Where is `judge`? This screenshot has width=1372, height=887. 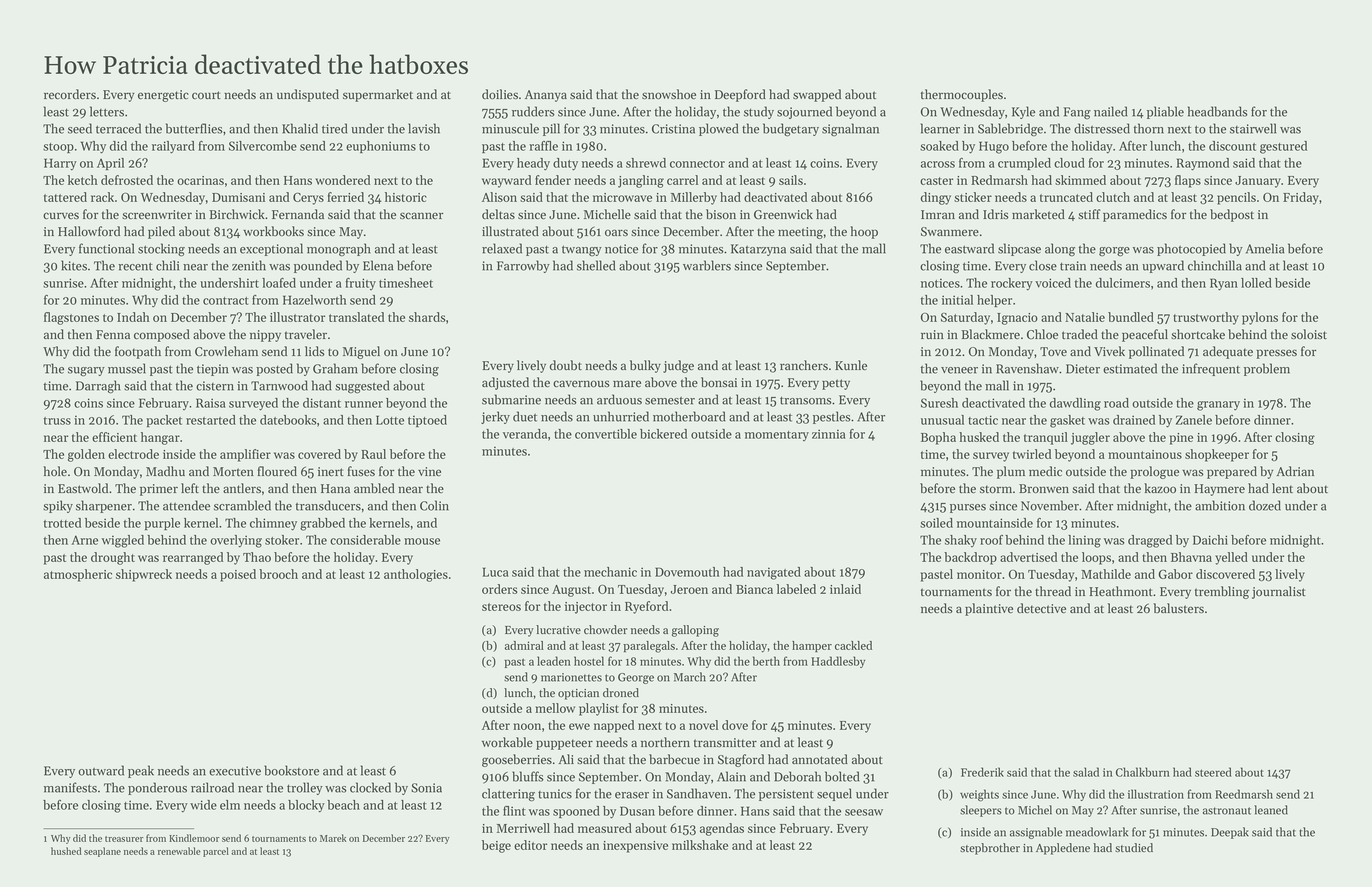
judge is located at coordinates (678, 366).
